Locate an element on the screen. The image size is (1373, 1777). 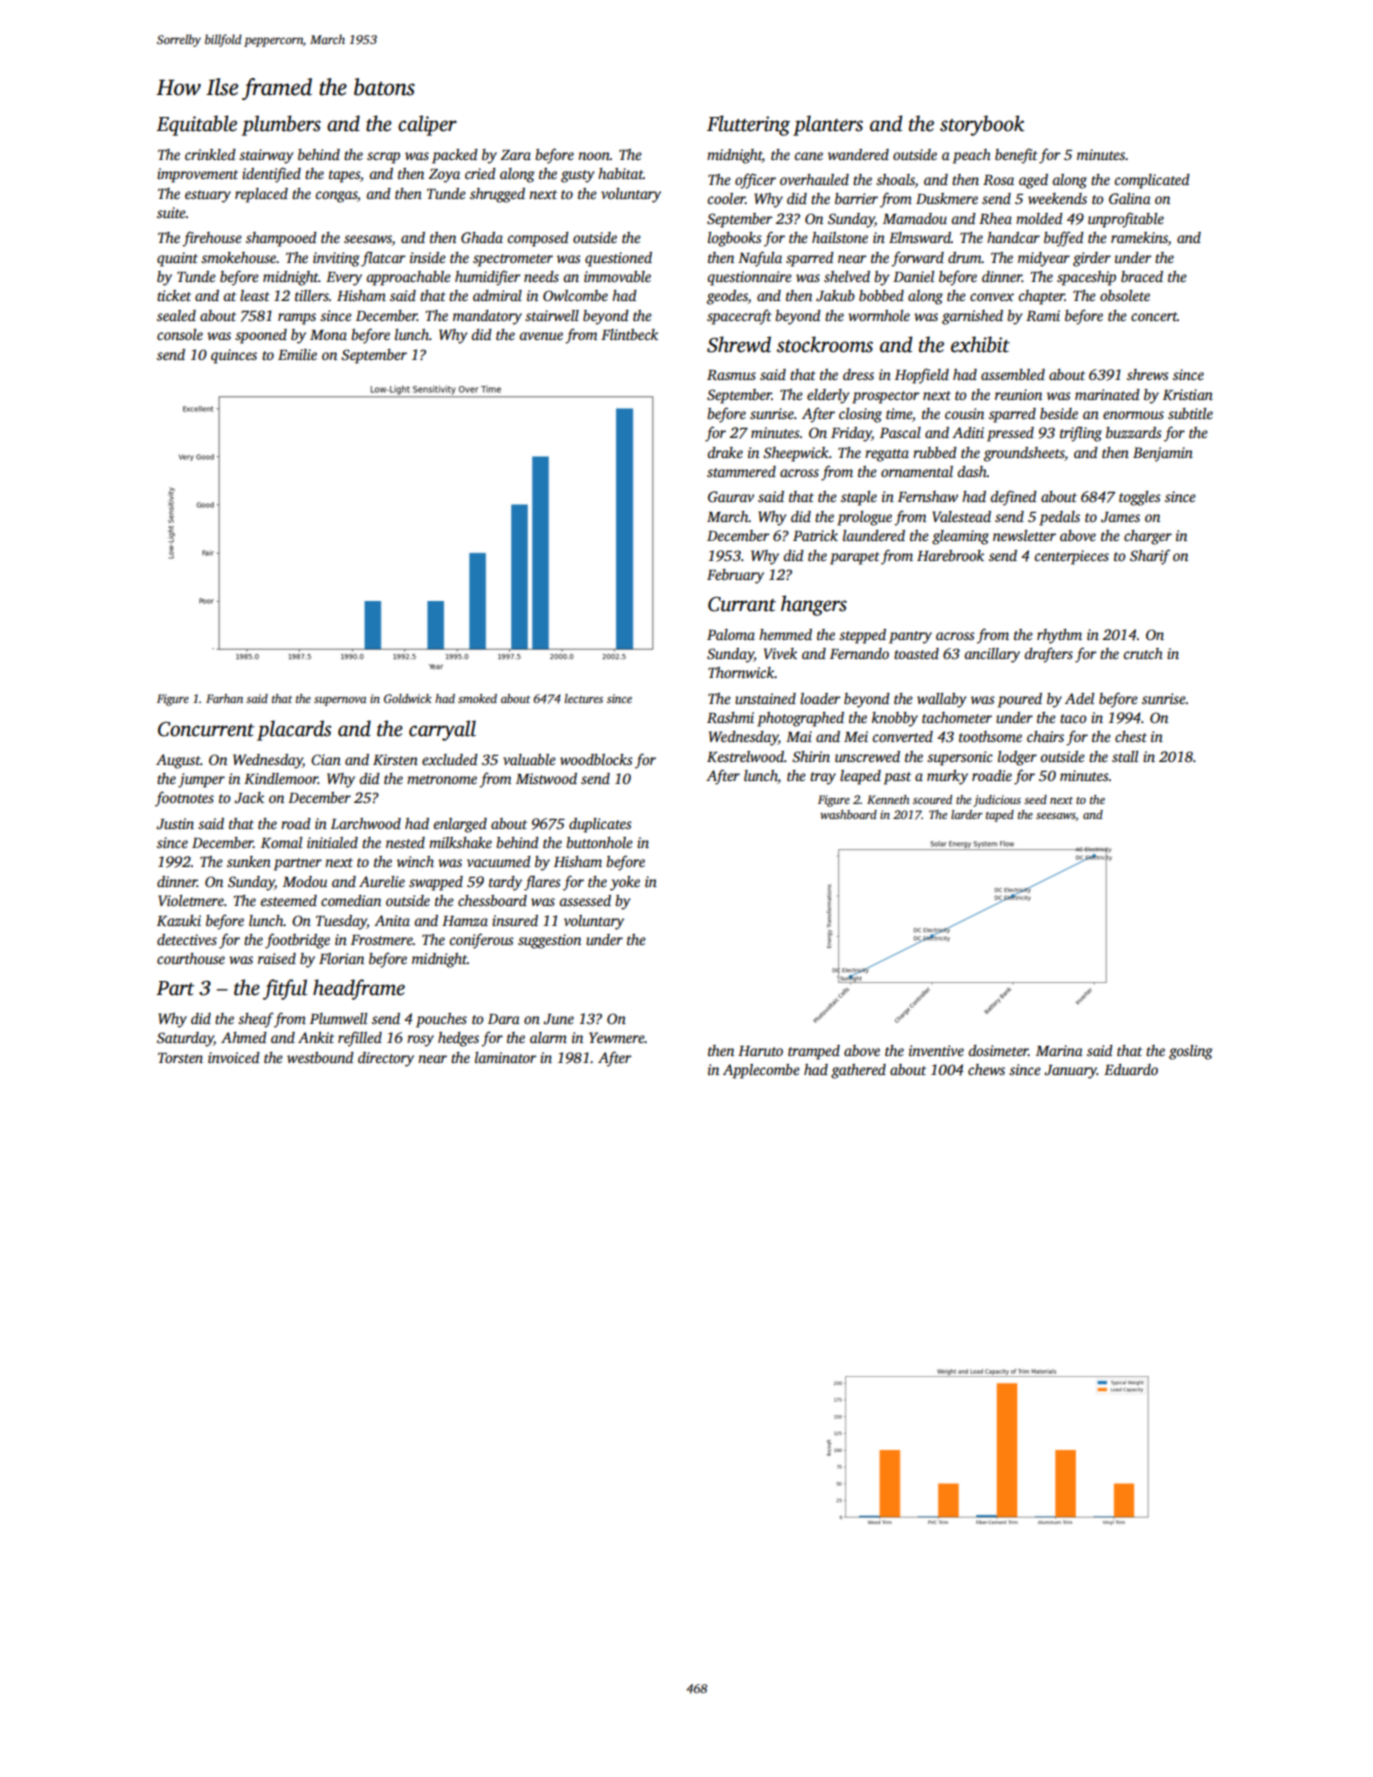
Fluttering is located at coordinates (748, 125).
